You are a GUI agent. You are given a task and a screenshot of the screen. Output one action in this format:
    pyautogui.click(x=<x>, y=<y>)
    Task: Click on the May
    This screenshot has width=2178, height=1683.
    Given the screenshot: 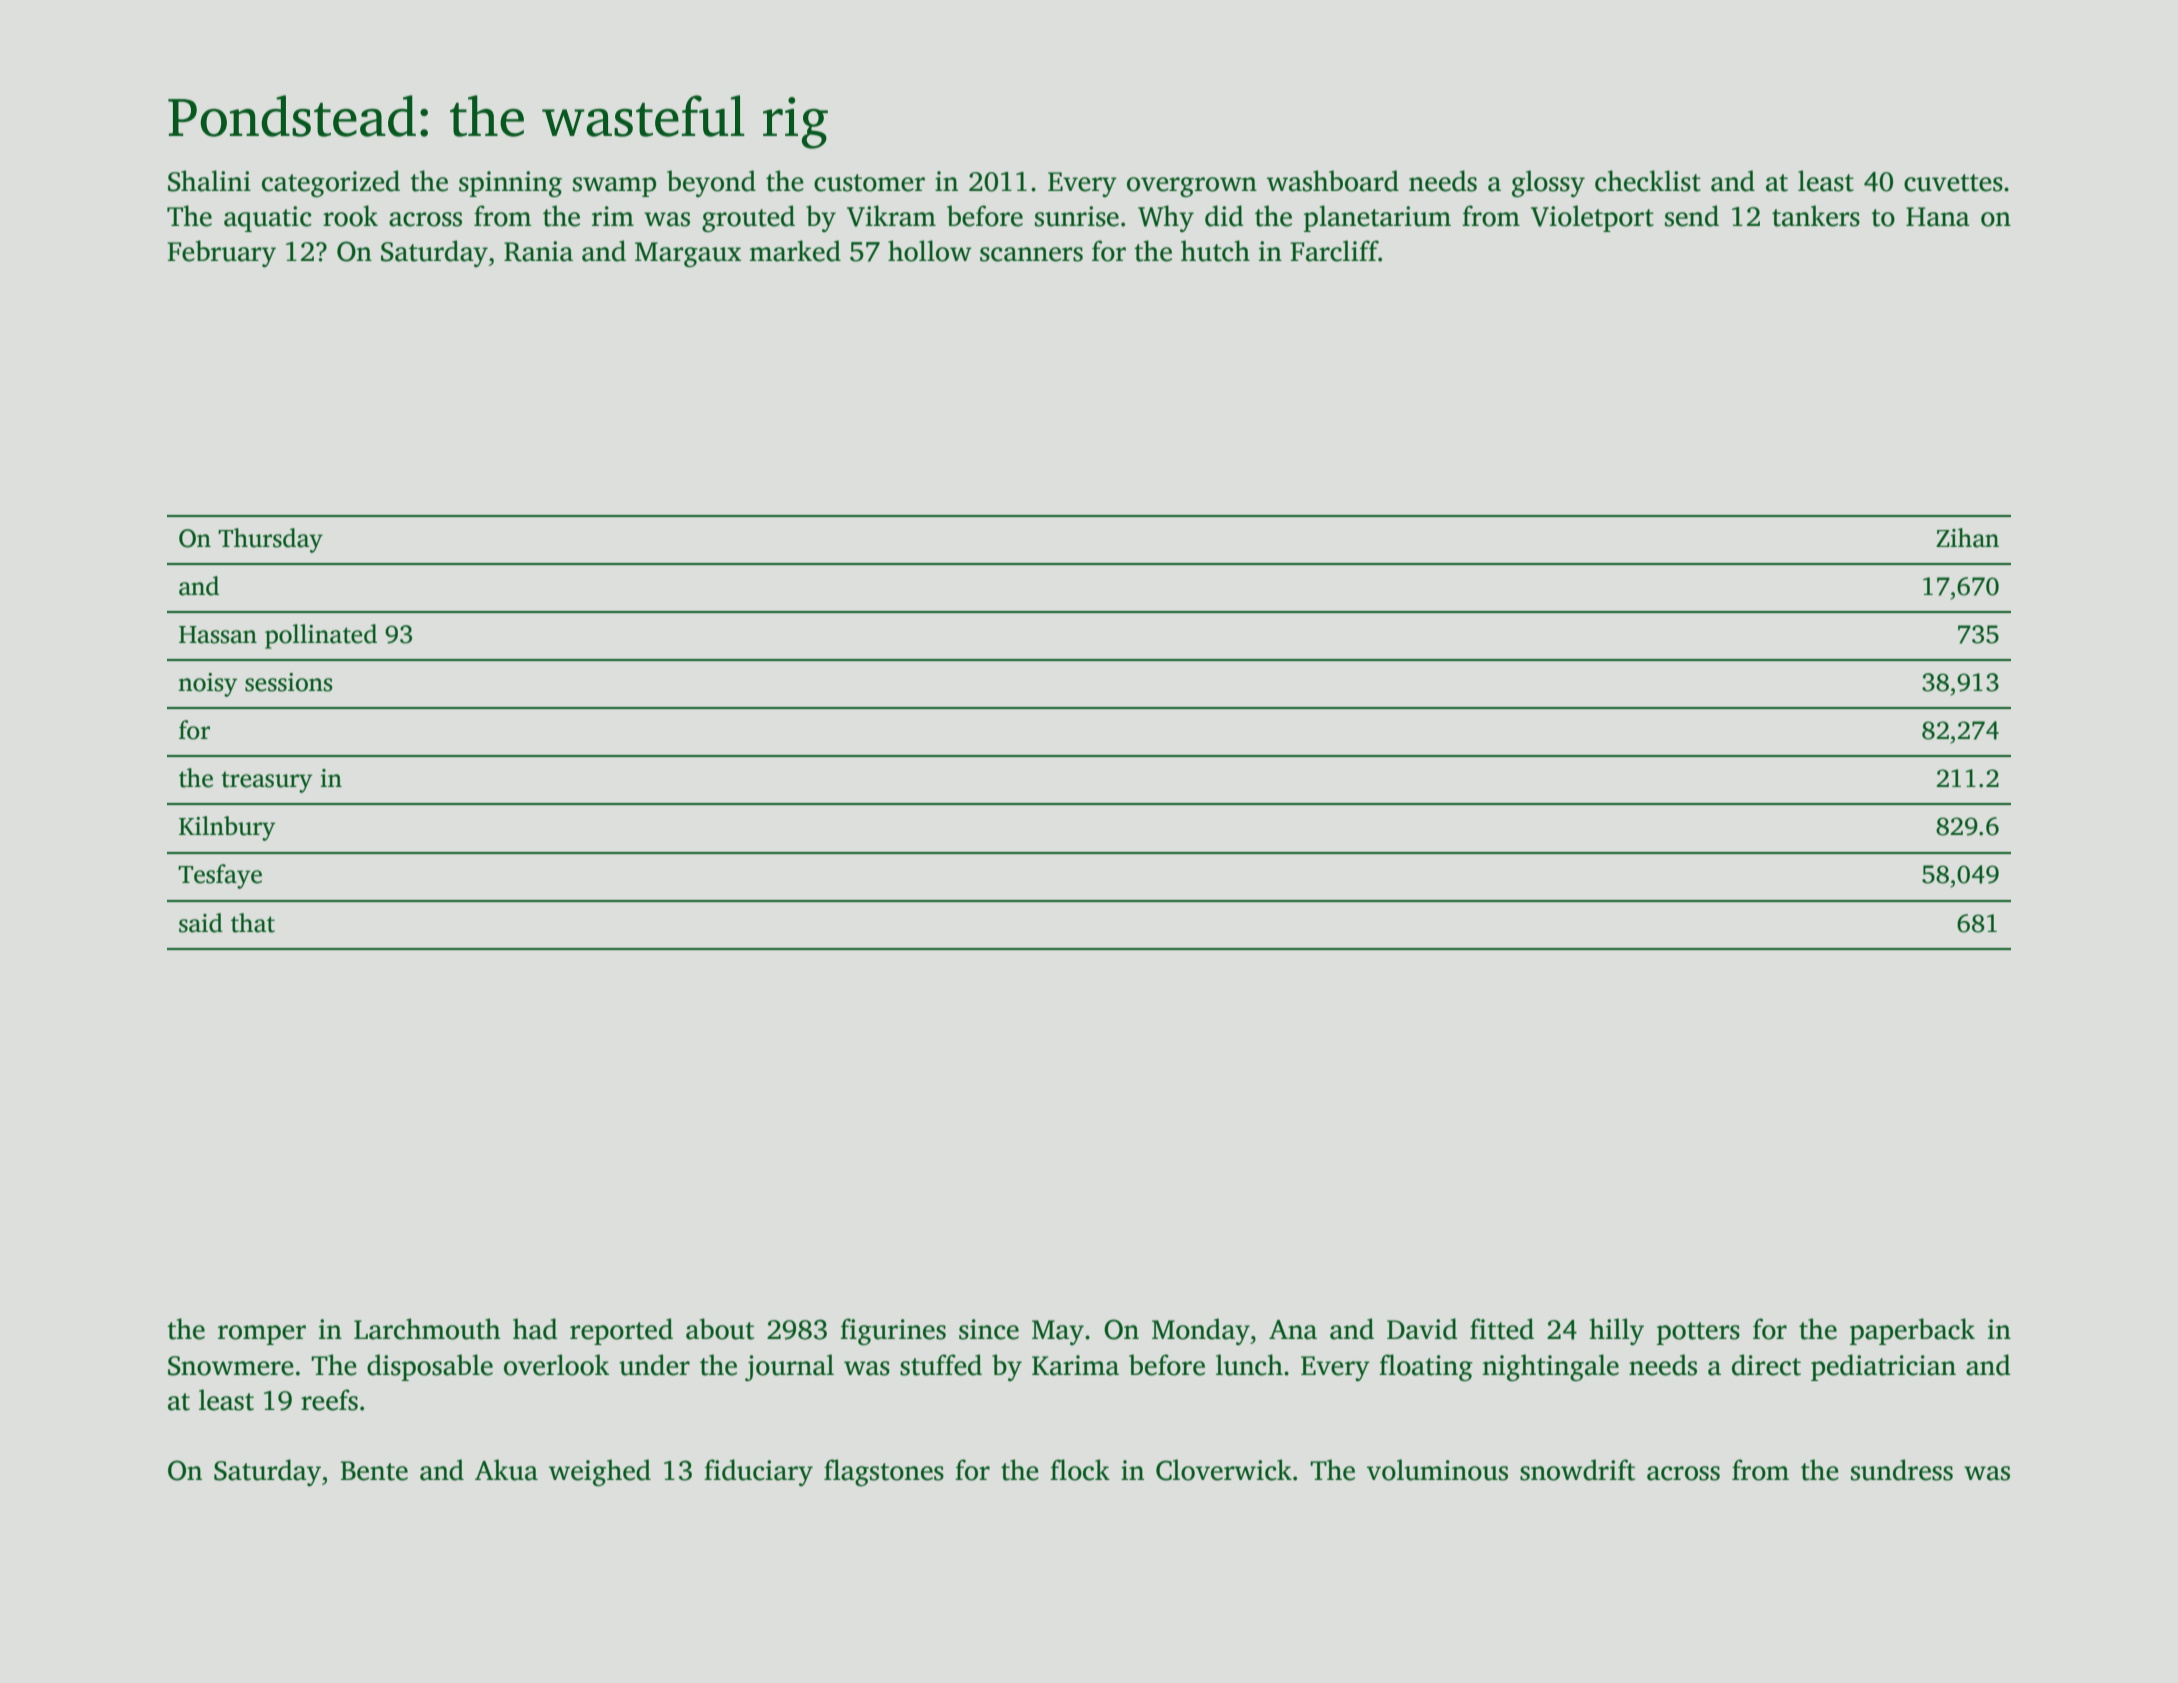 What is the action you would take?
    pyautogui.click(x=1058, y=1332)
